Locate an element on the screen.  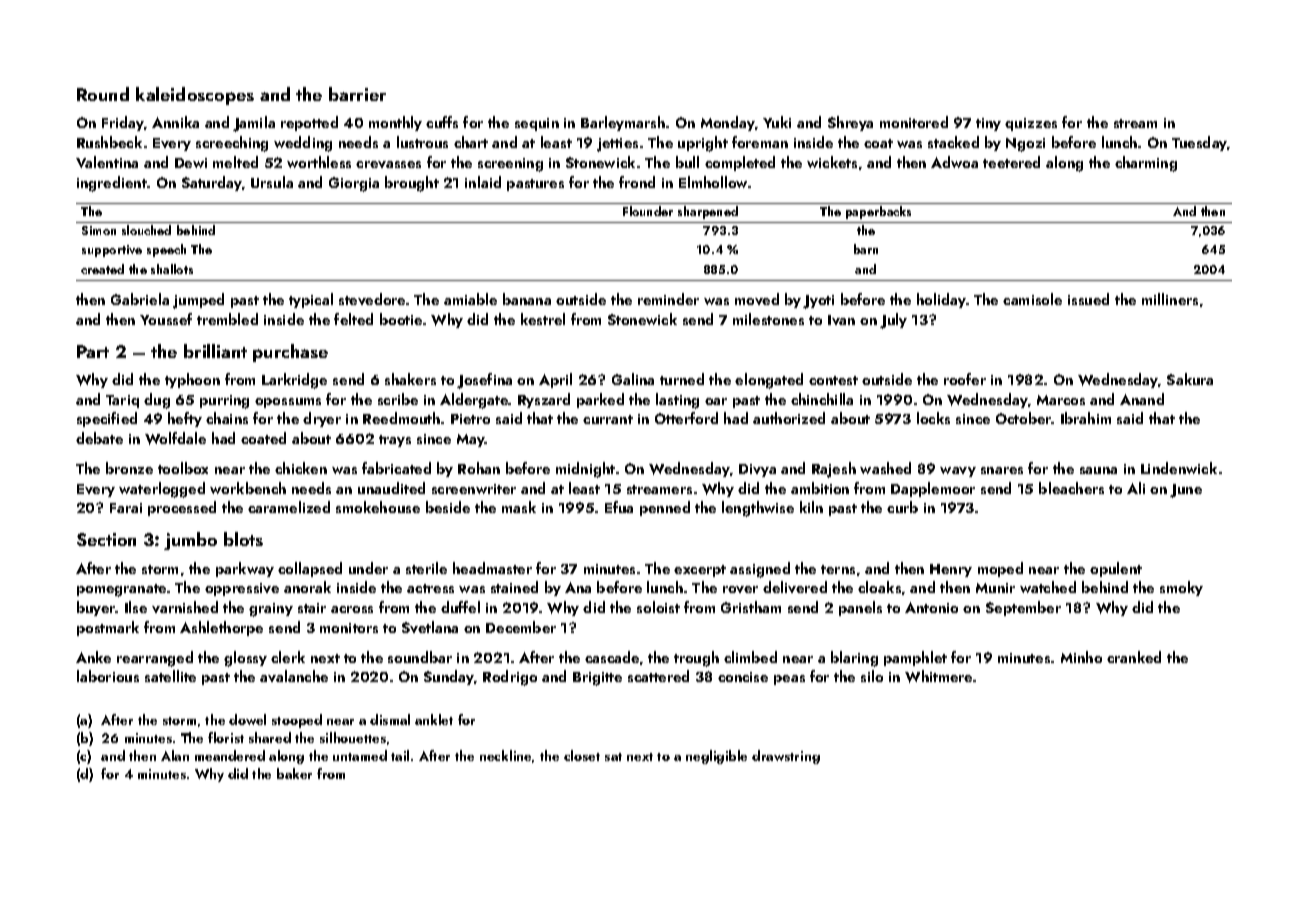
Dapplemoor is located at coordinates (933, 489).
